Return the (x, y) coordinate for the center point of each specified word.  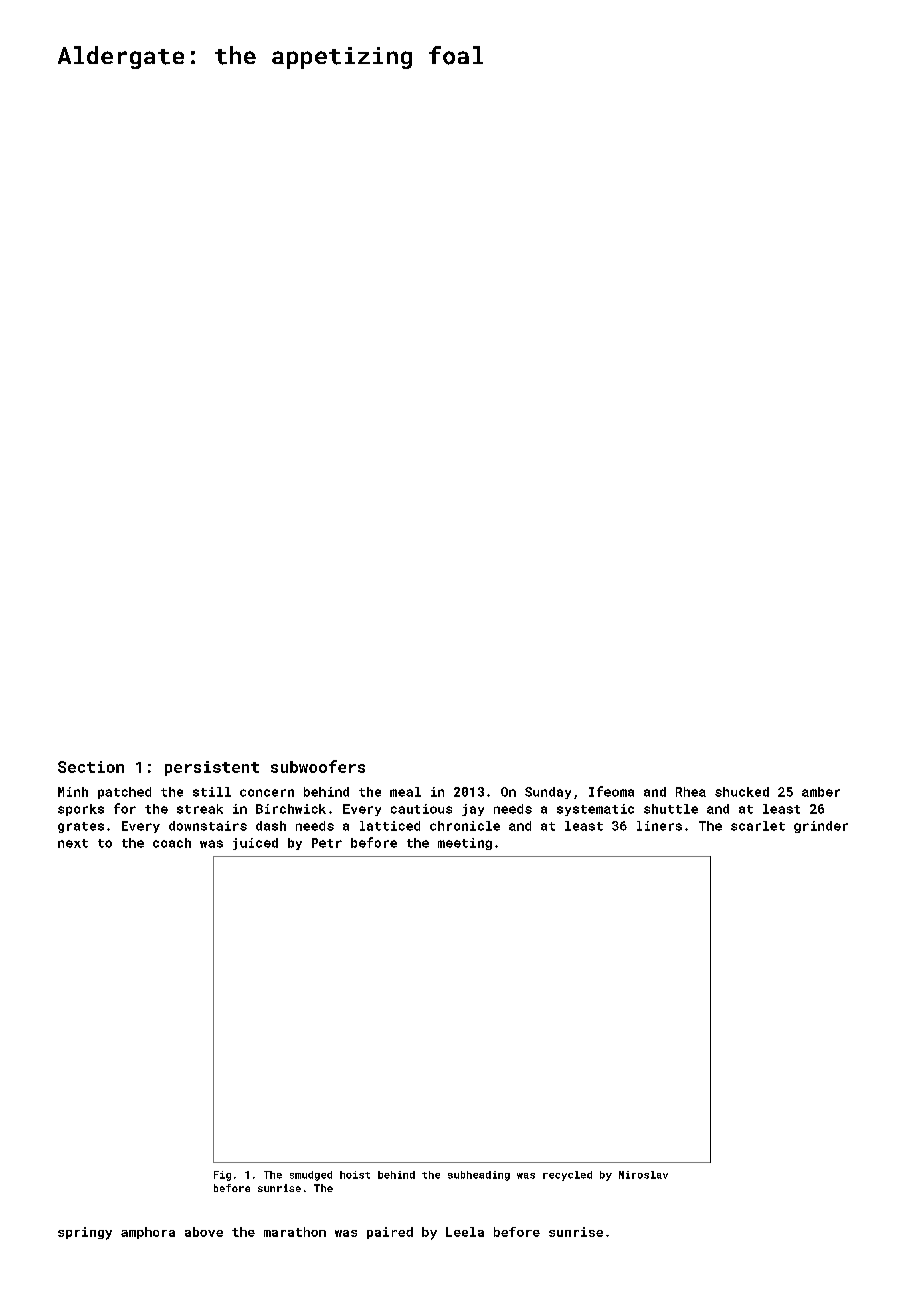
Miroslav (643, 1175)
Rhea (691, 792)
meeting (465, 844)
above (204, 1232)
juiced (255, 844)
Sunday (548, 793)
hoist (355, 1175)
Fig (222, 1176)
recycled (567, 1176)
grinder (821, 827)
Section (91, 767)
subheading (479, 1176)
